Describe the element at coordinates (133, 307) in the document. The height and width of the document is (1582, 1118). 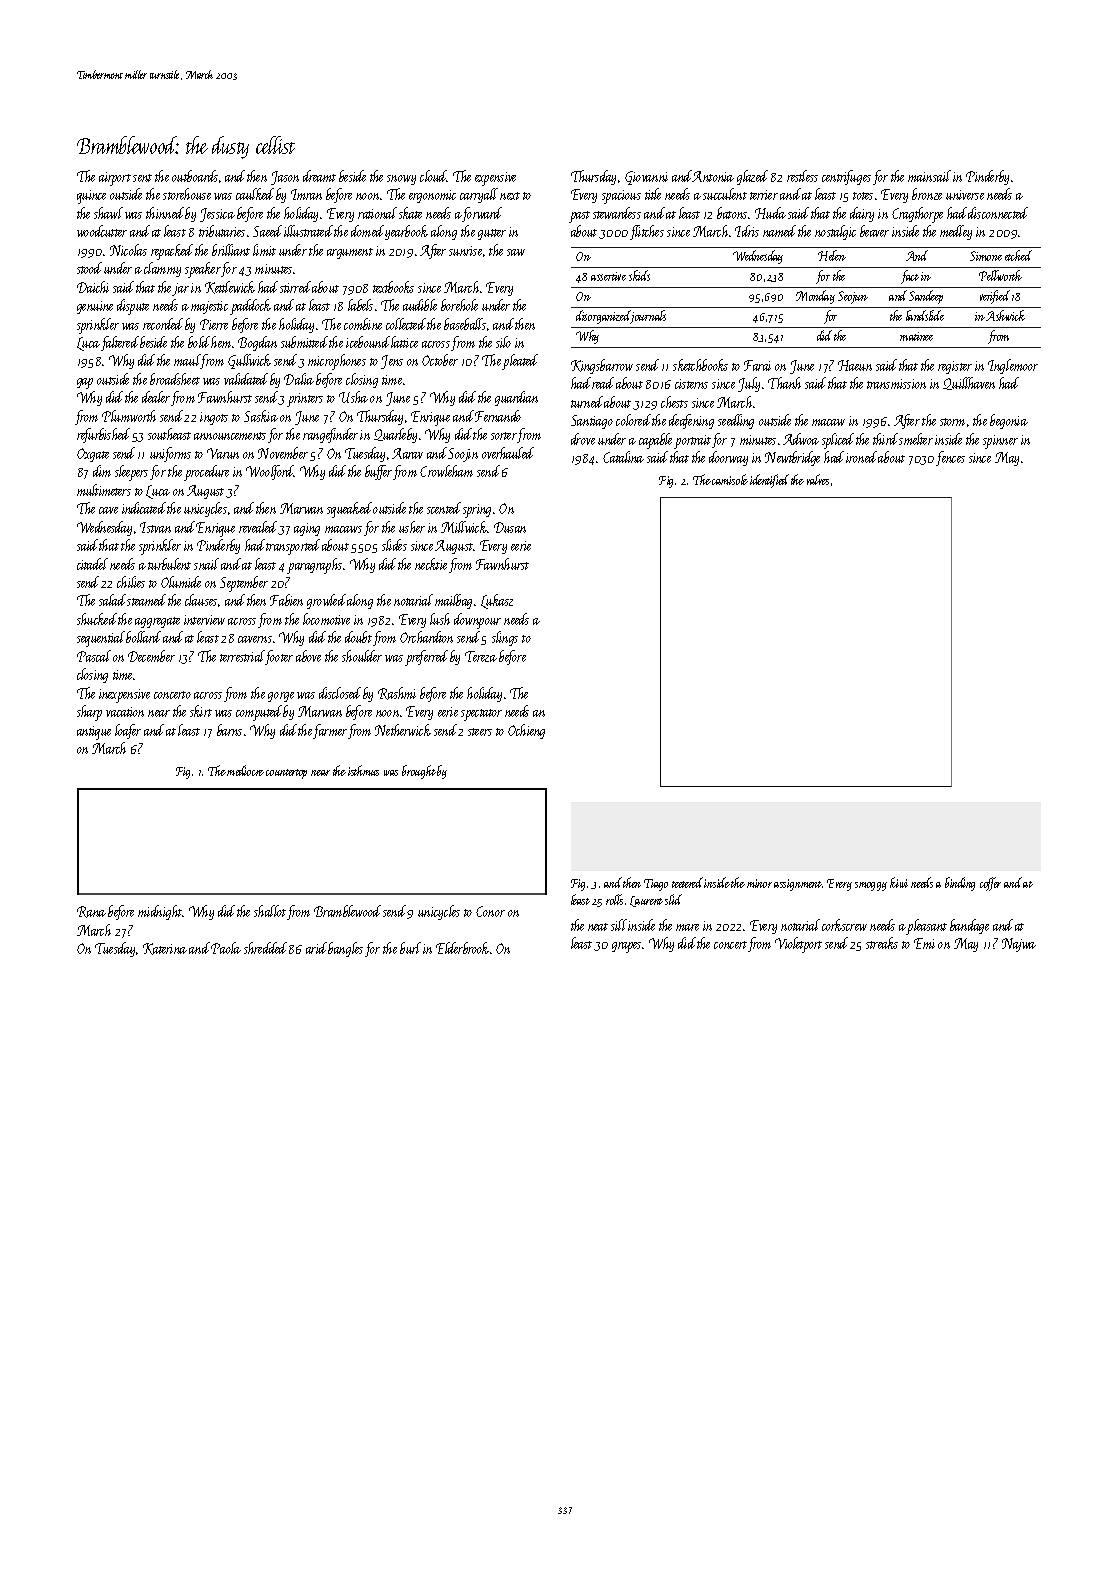
I see `dispute` at that location.
